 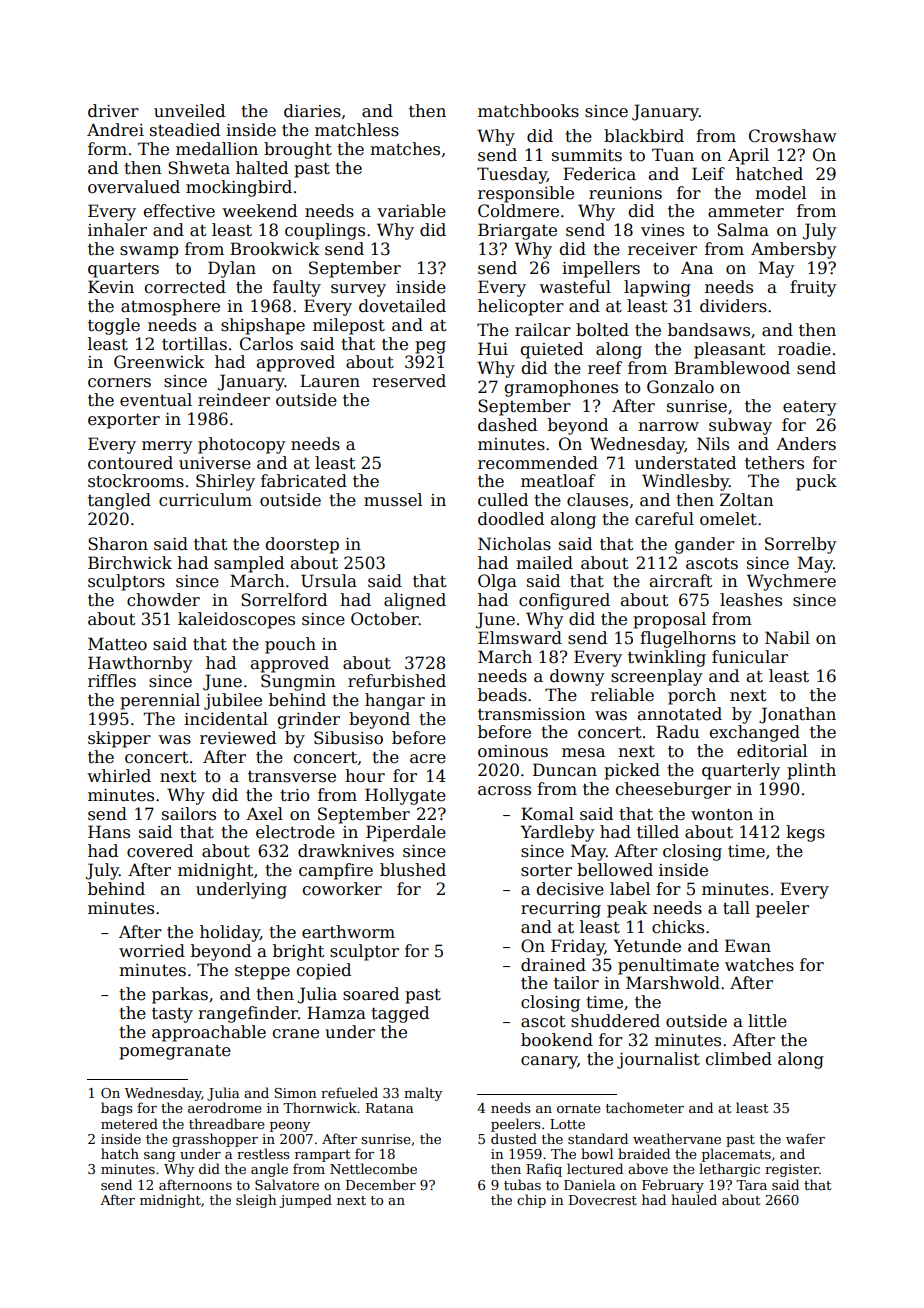 I want to click on Yardleby, so click(x=557, y=833).
